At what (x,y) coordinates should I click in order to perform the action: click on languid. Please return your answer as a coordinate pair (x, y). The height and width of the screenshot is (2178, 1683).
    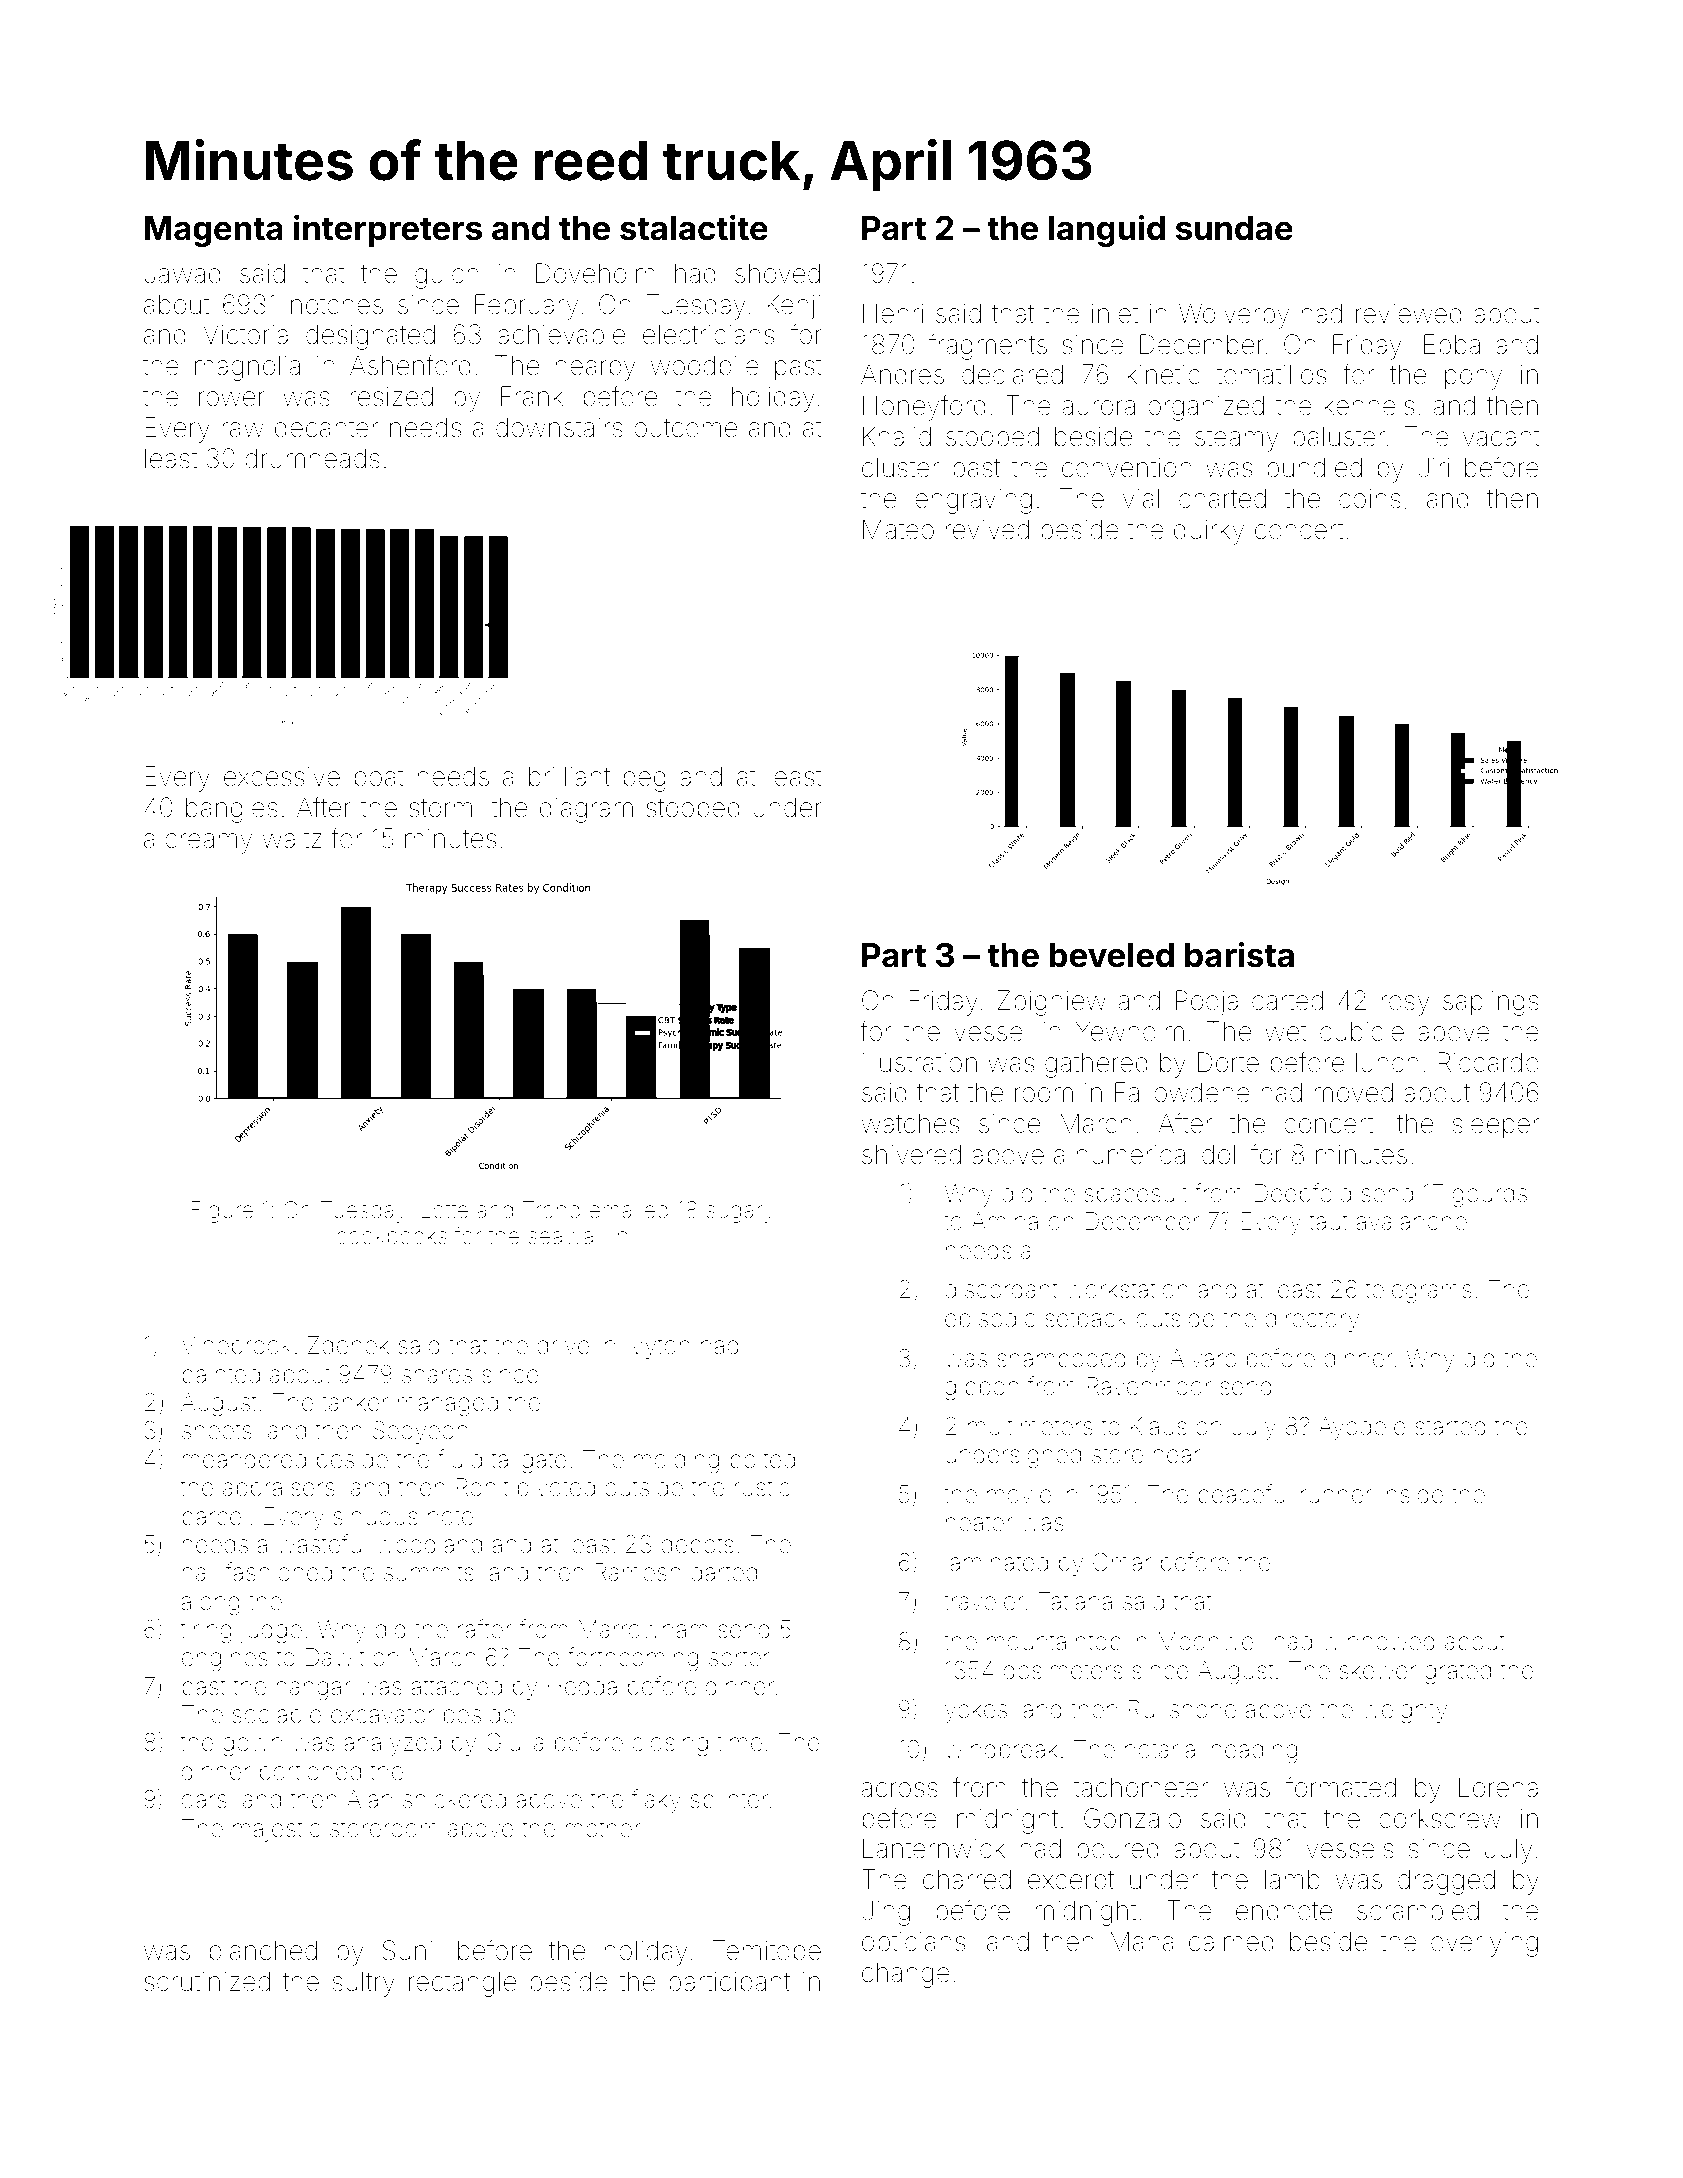
    Looking at the image, I should click on (1107, 230).
